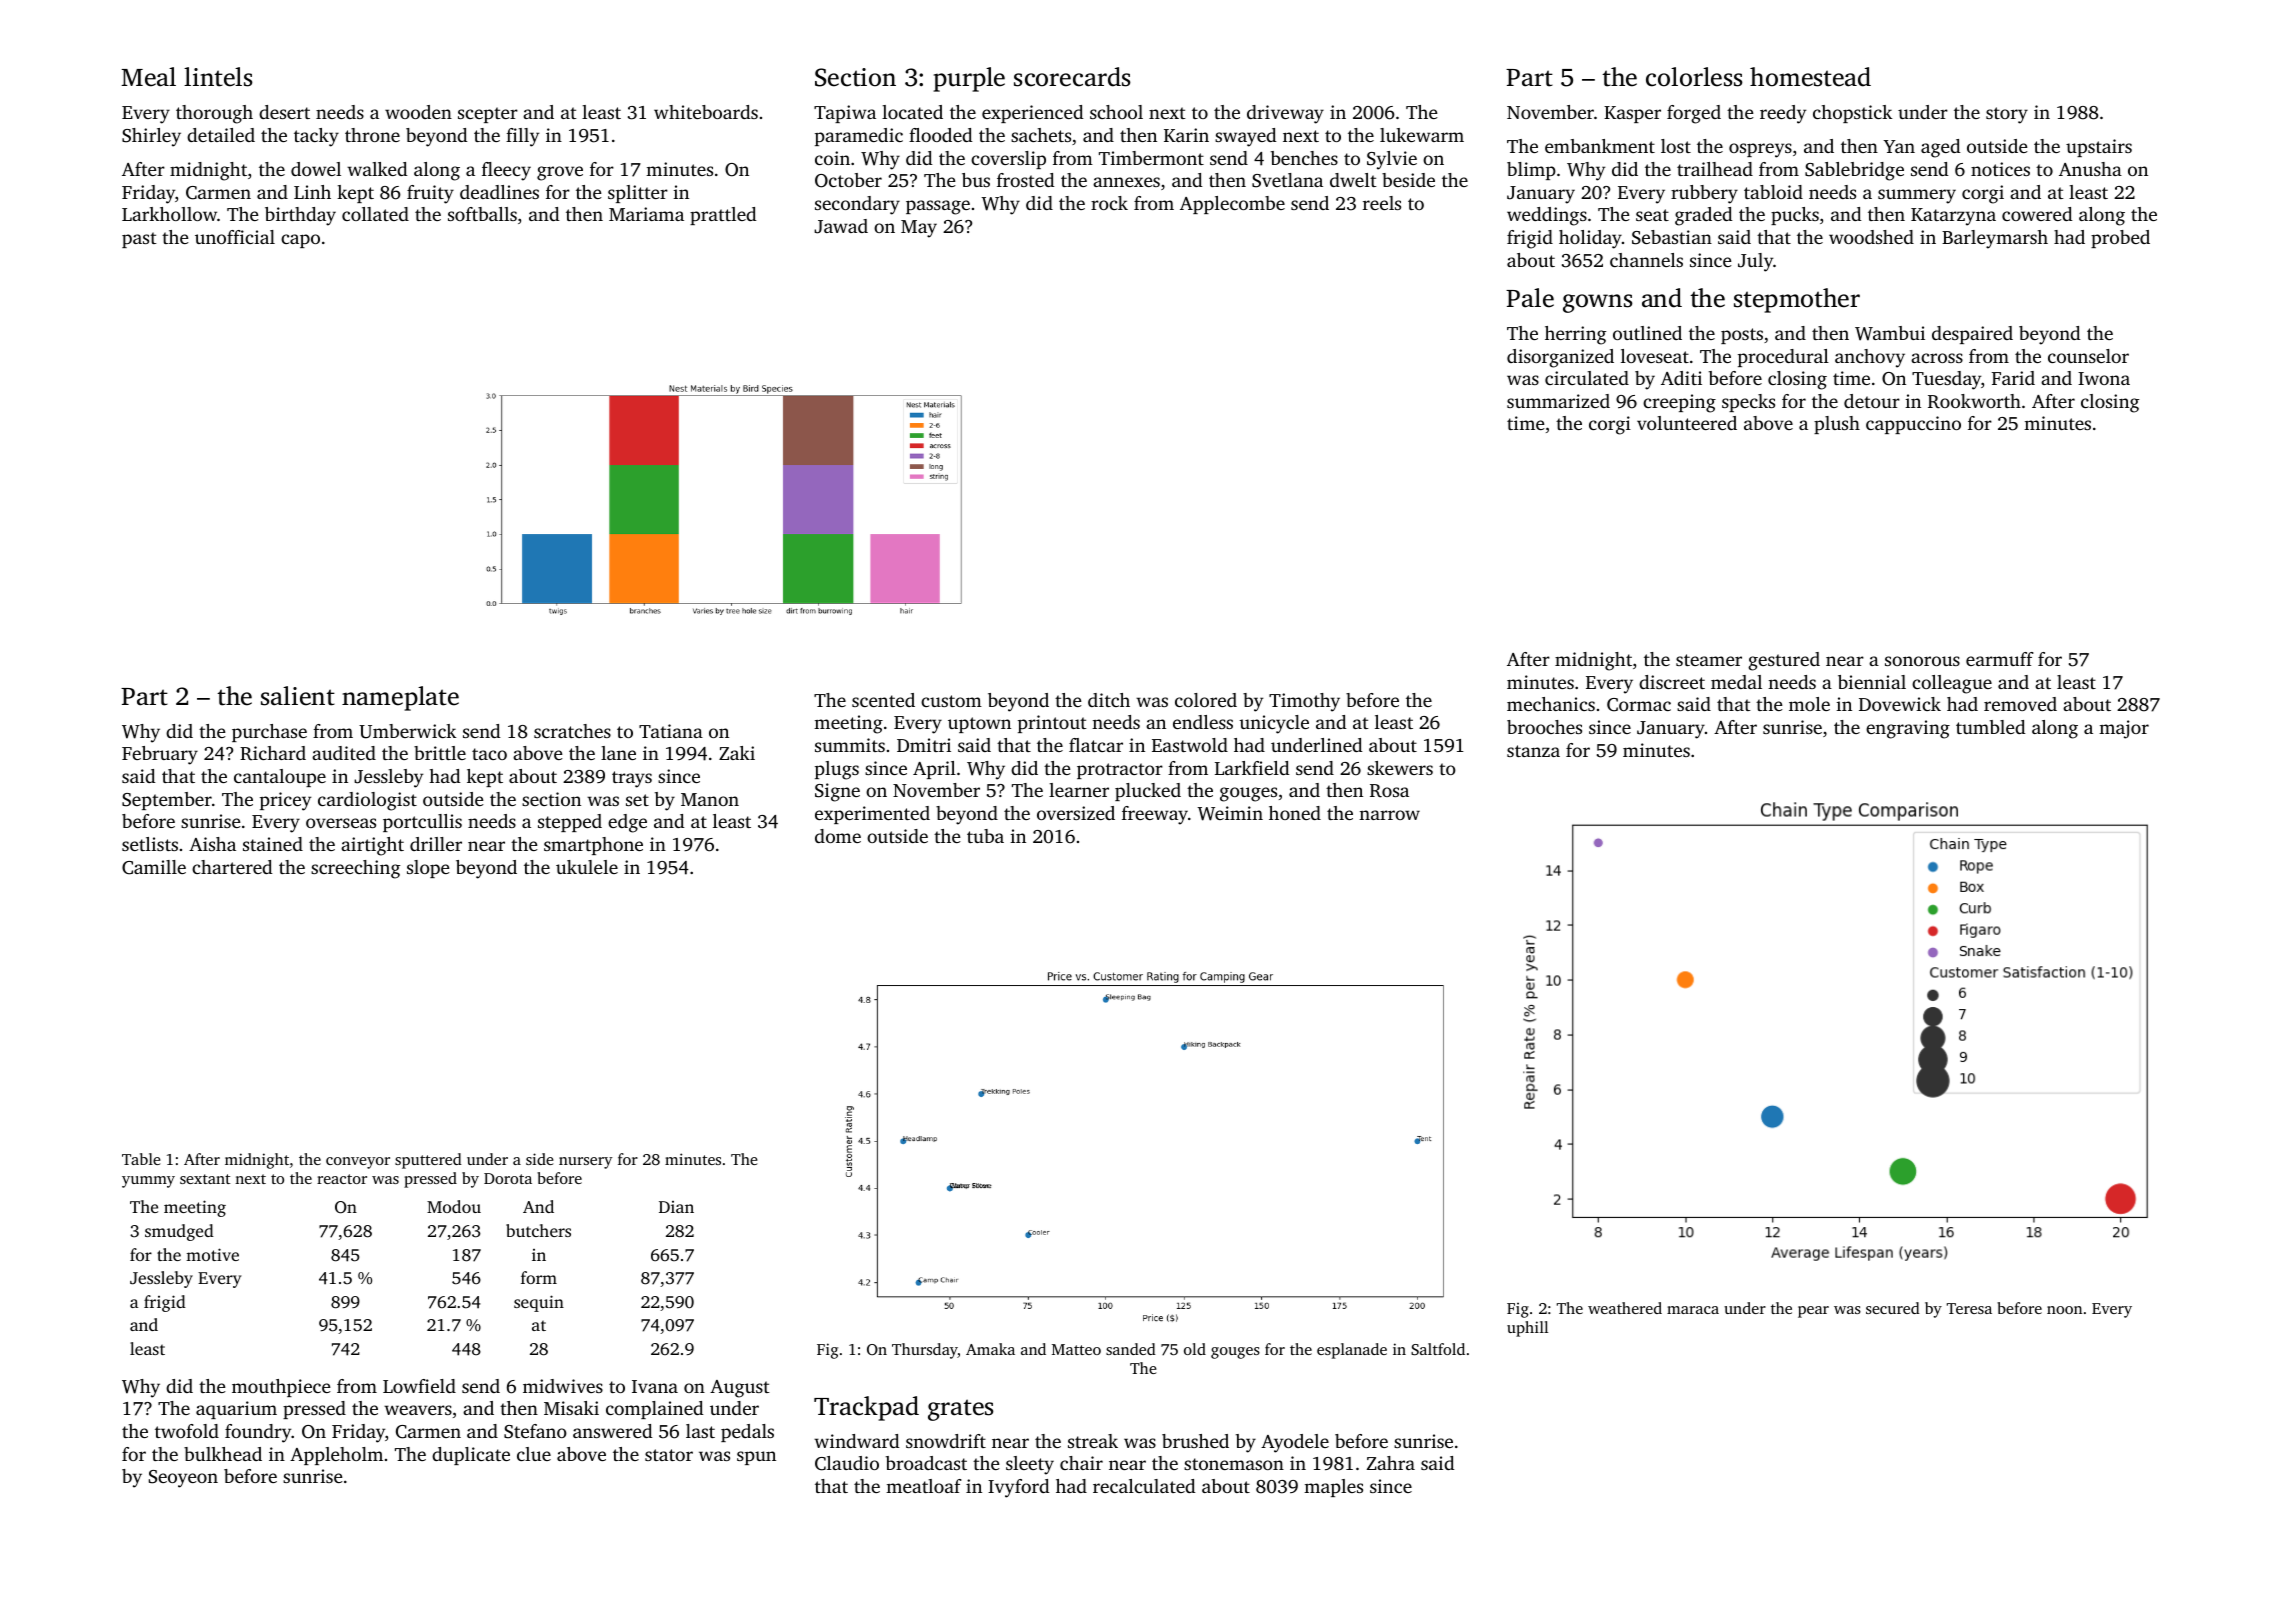 This page has width=2287, height=1617. What do you see at coordinates (1304, 702) in the page?
I see `Timothy` at bounding box center [1304, 702].
